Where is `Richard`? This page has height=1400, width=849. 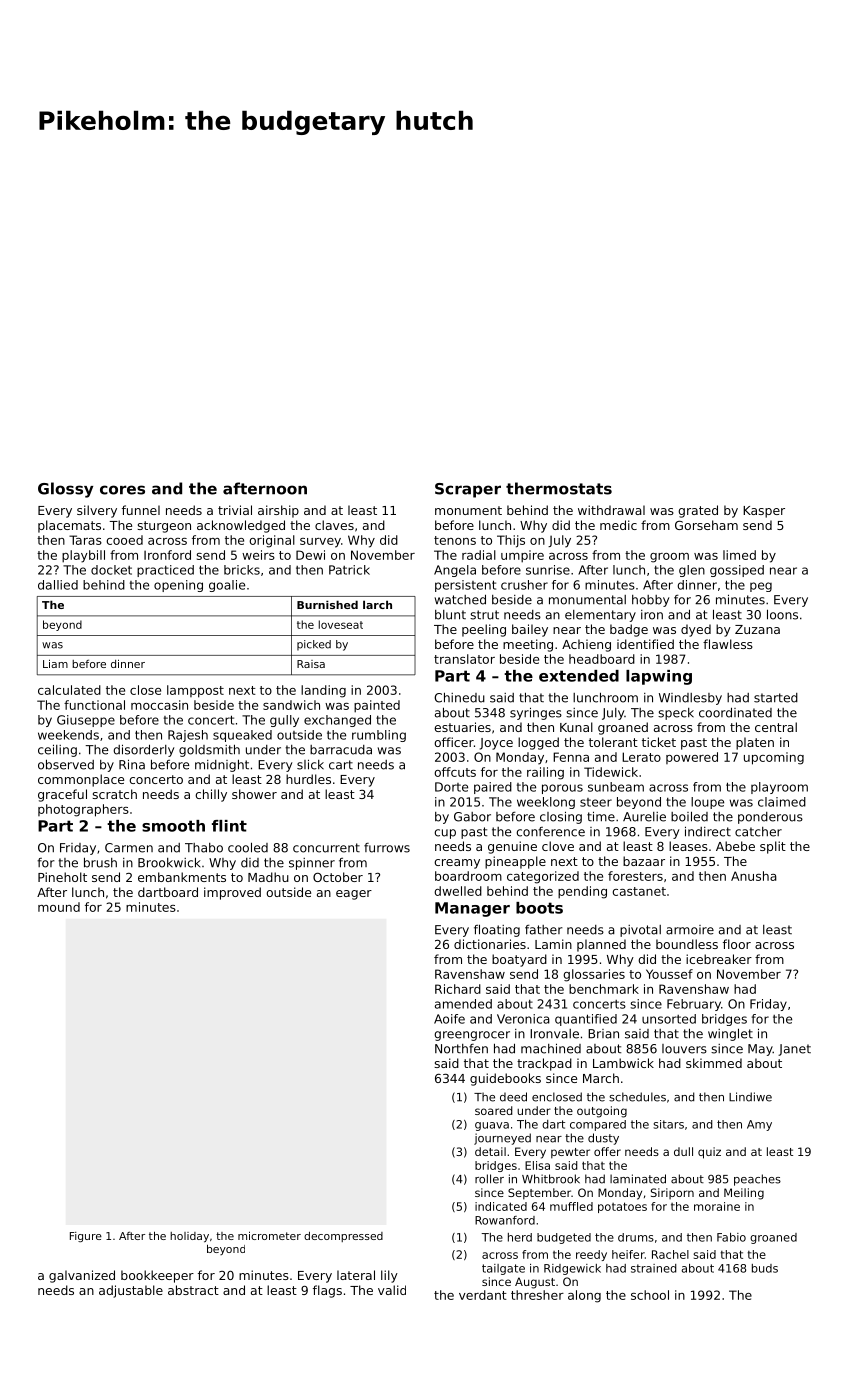 Richard is located at coordinates (458, 989).
